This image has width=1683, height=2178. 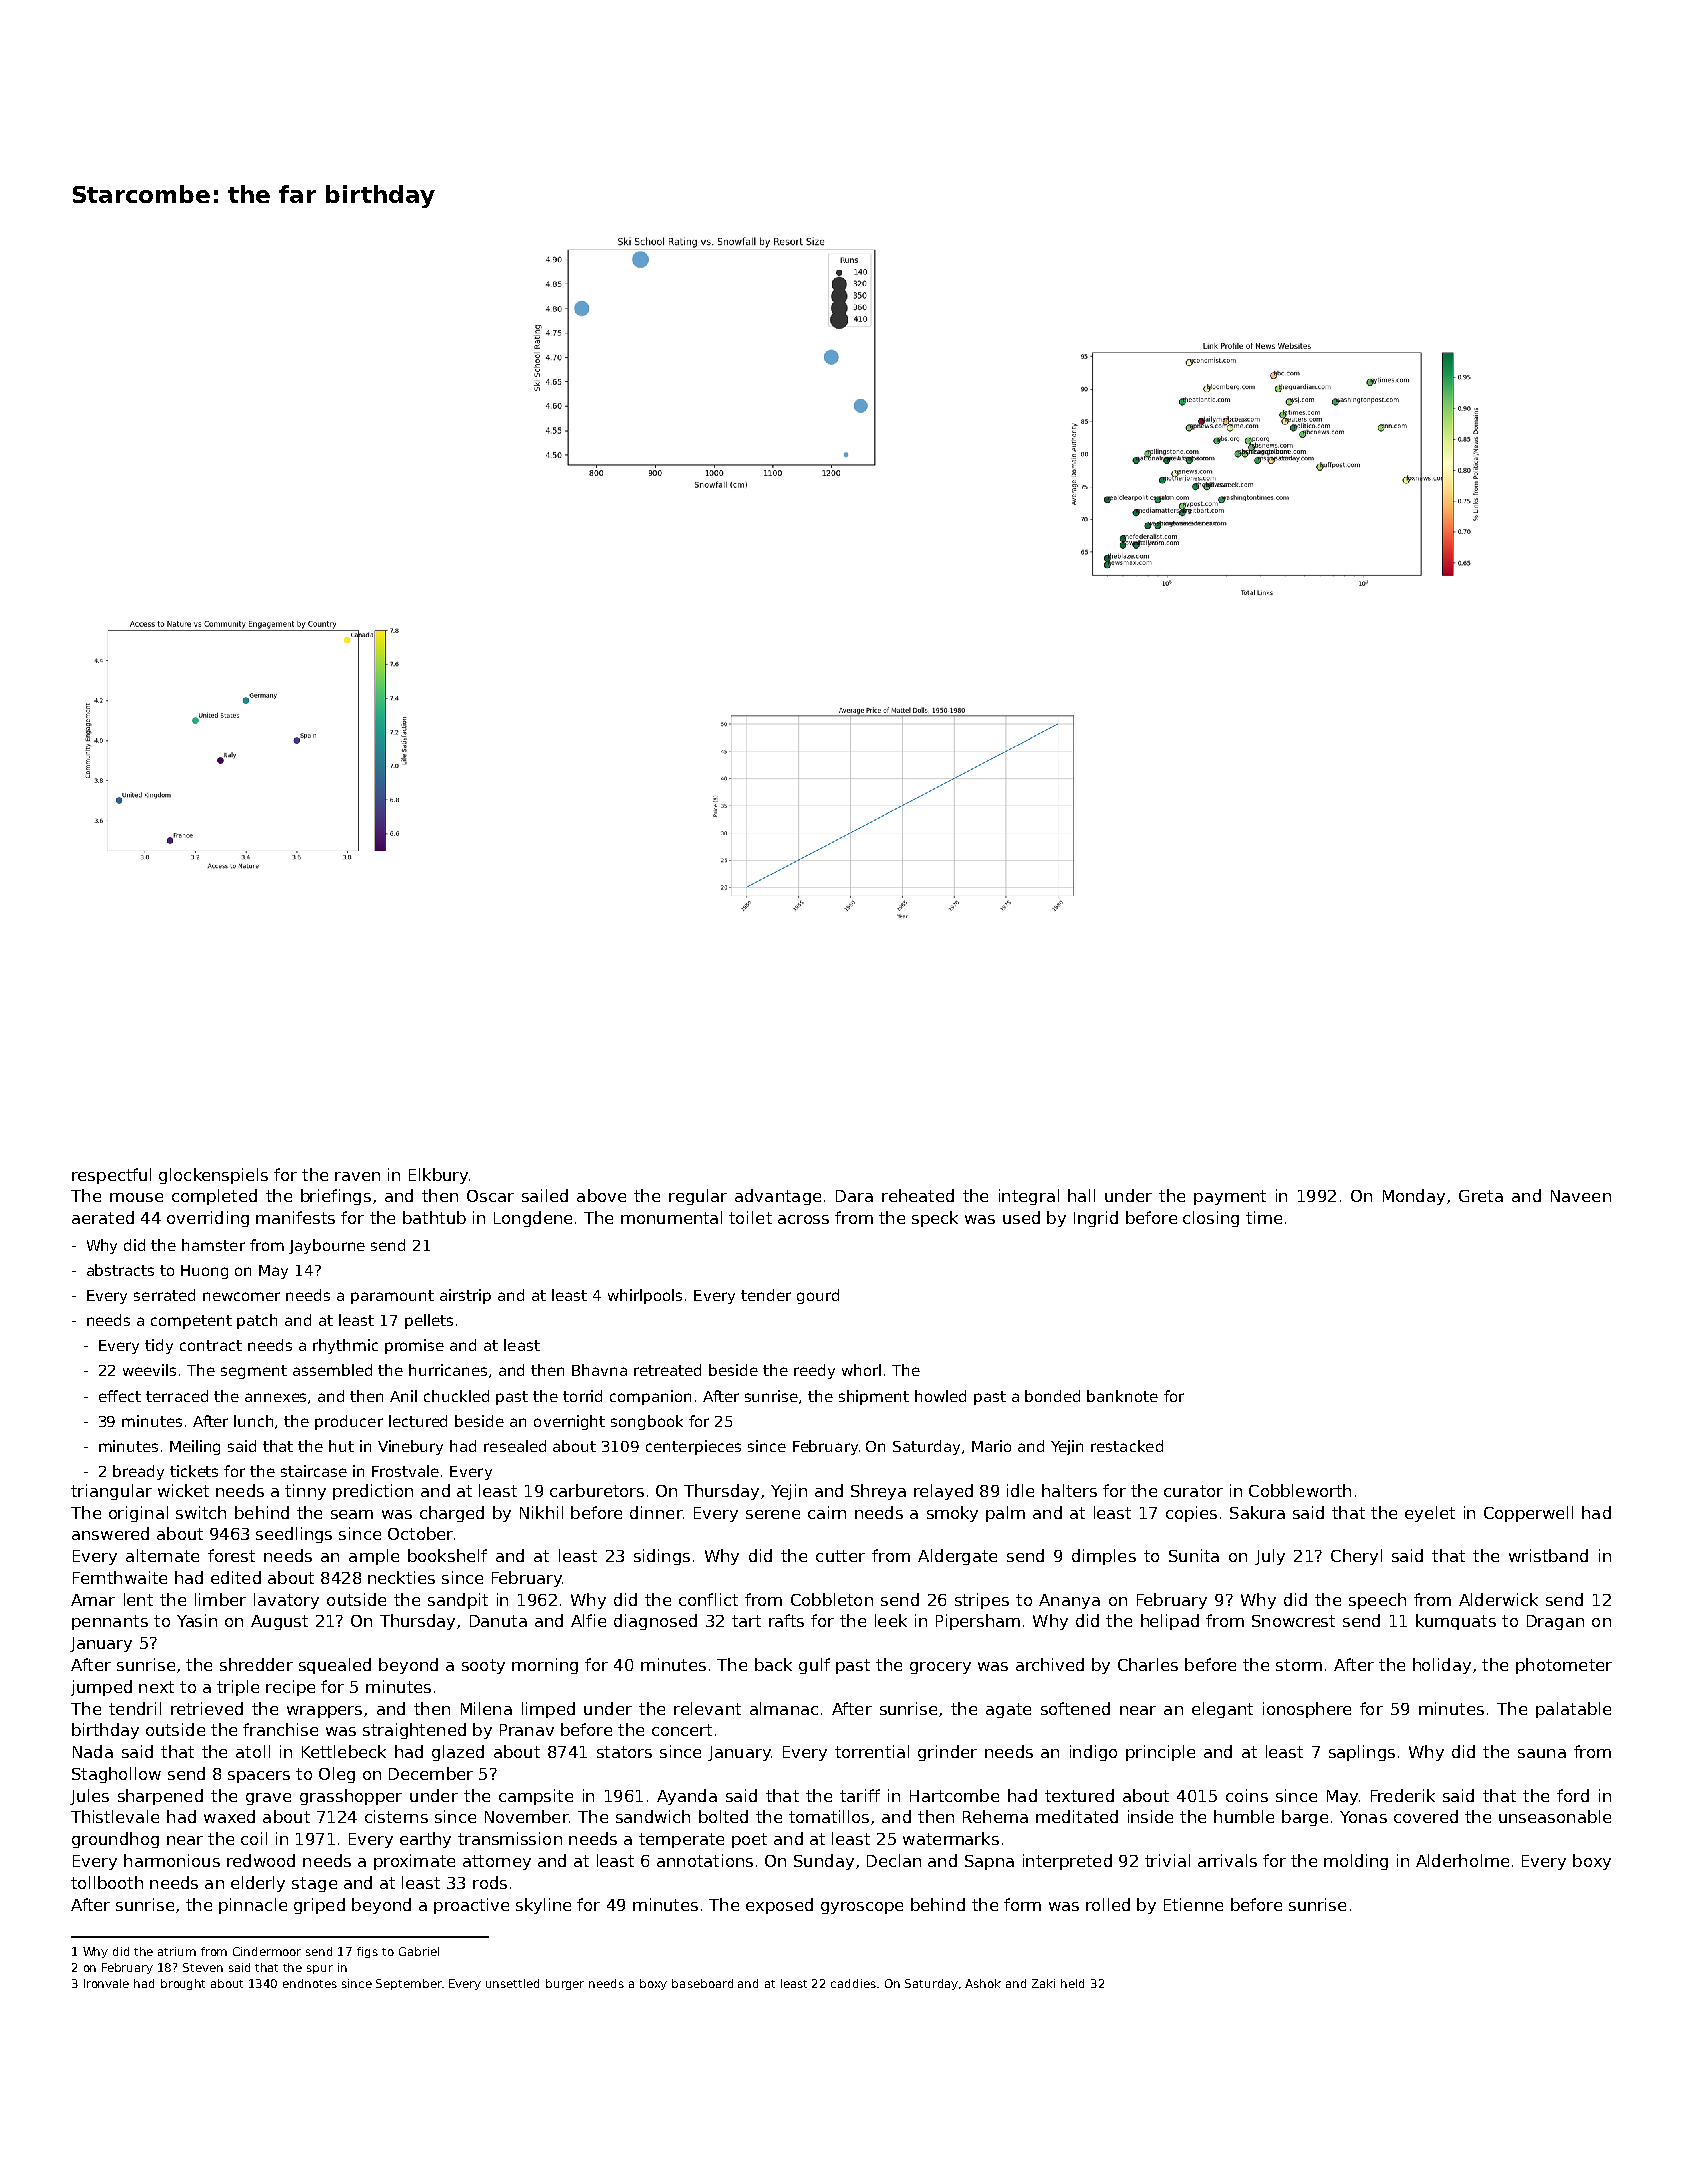 I want to click on baseboard, so click(x=702, y=1983).
